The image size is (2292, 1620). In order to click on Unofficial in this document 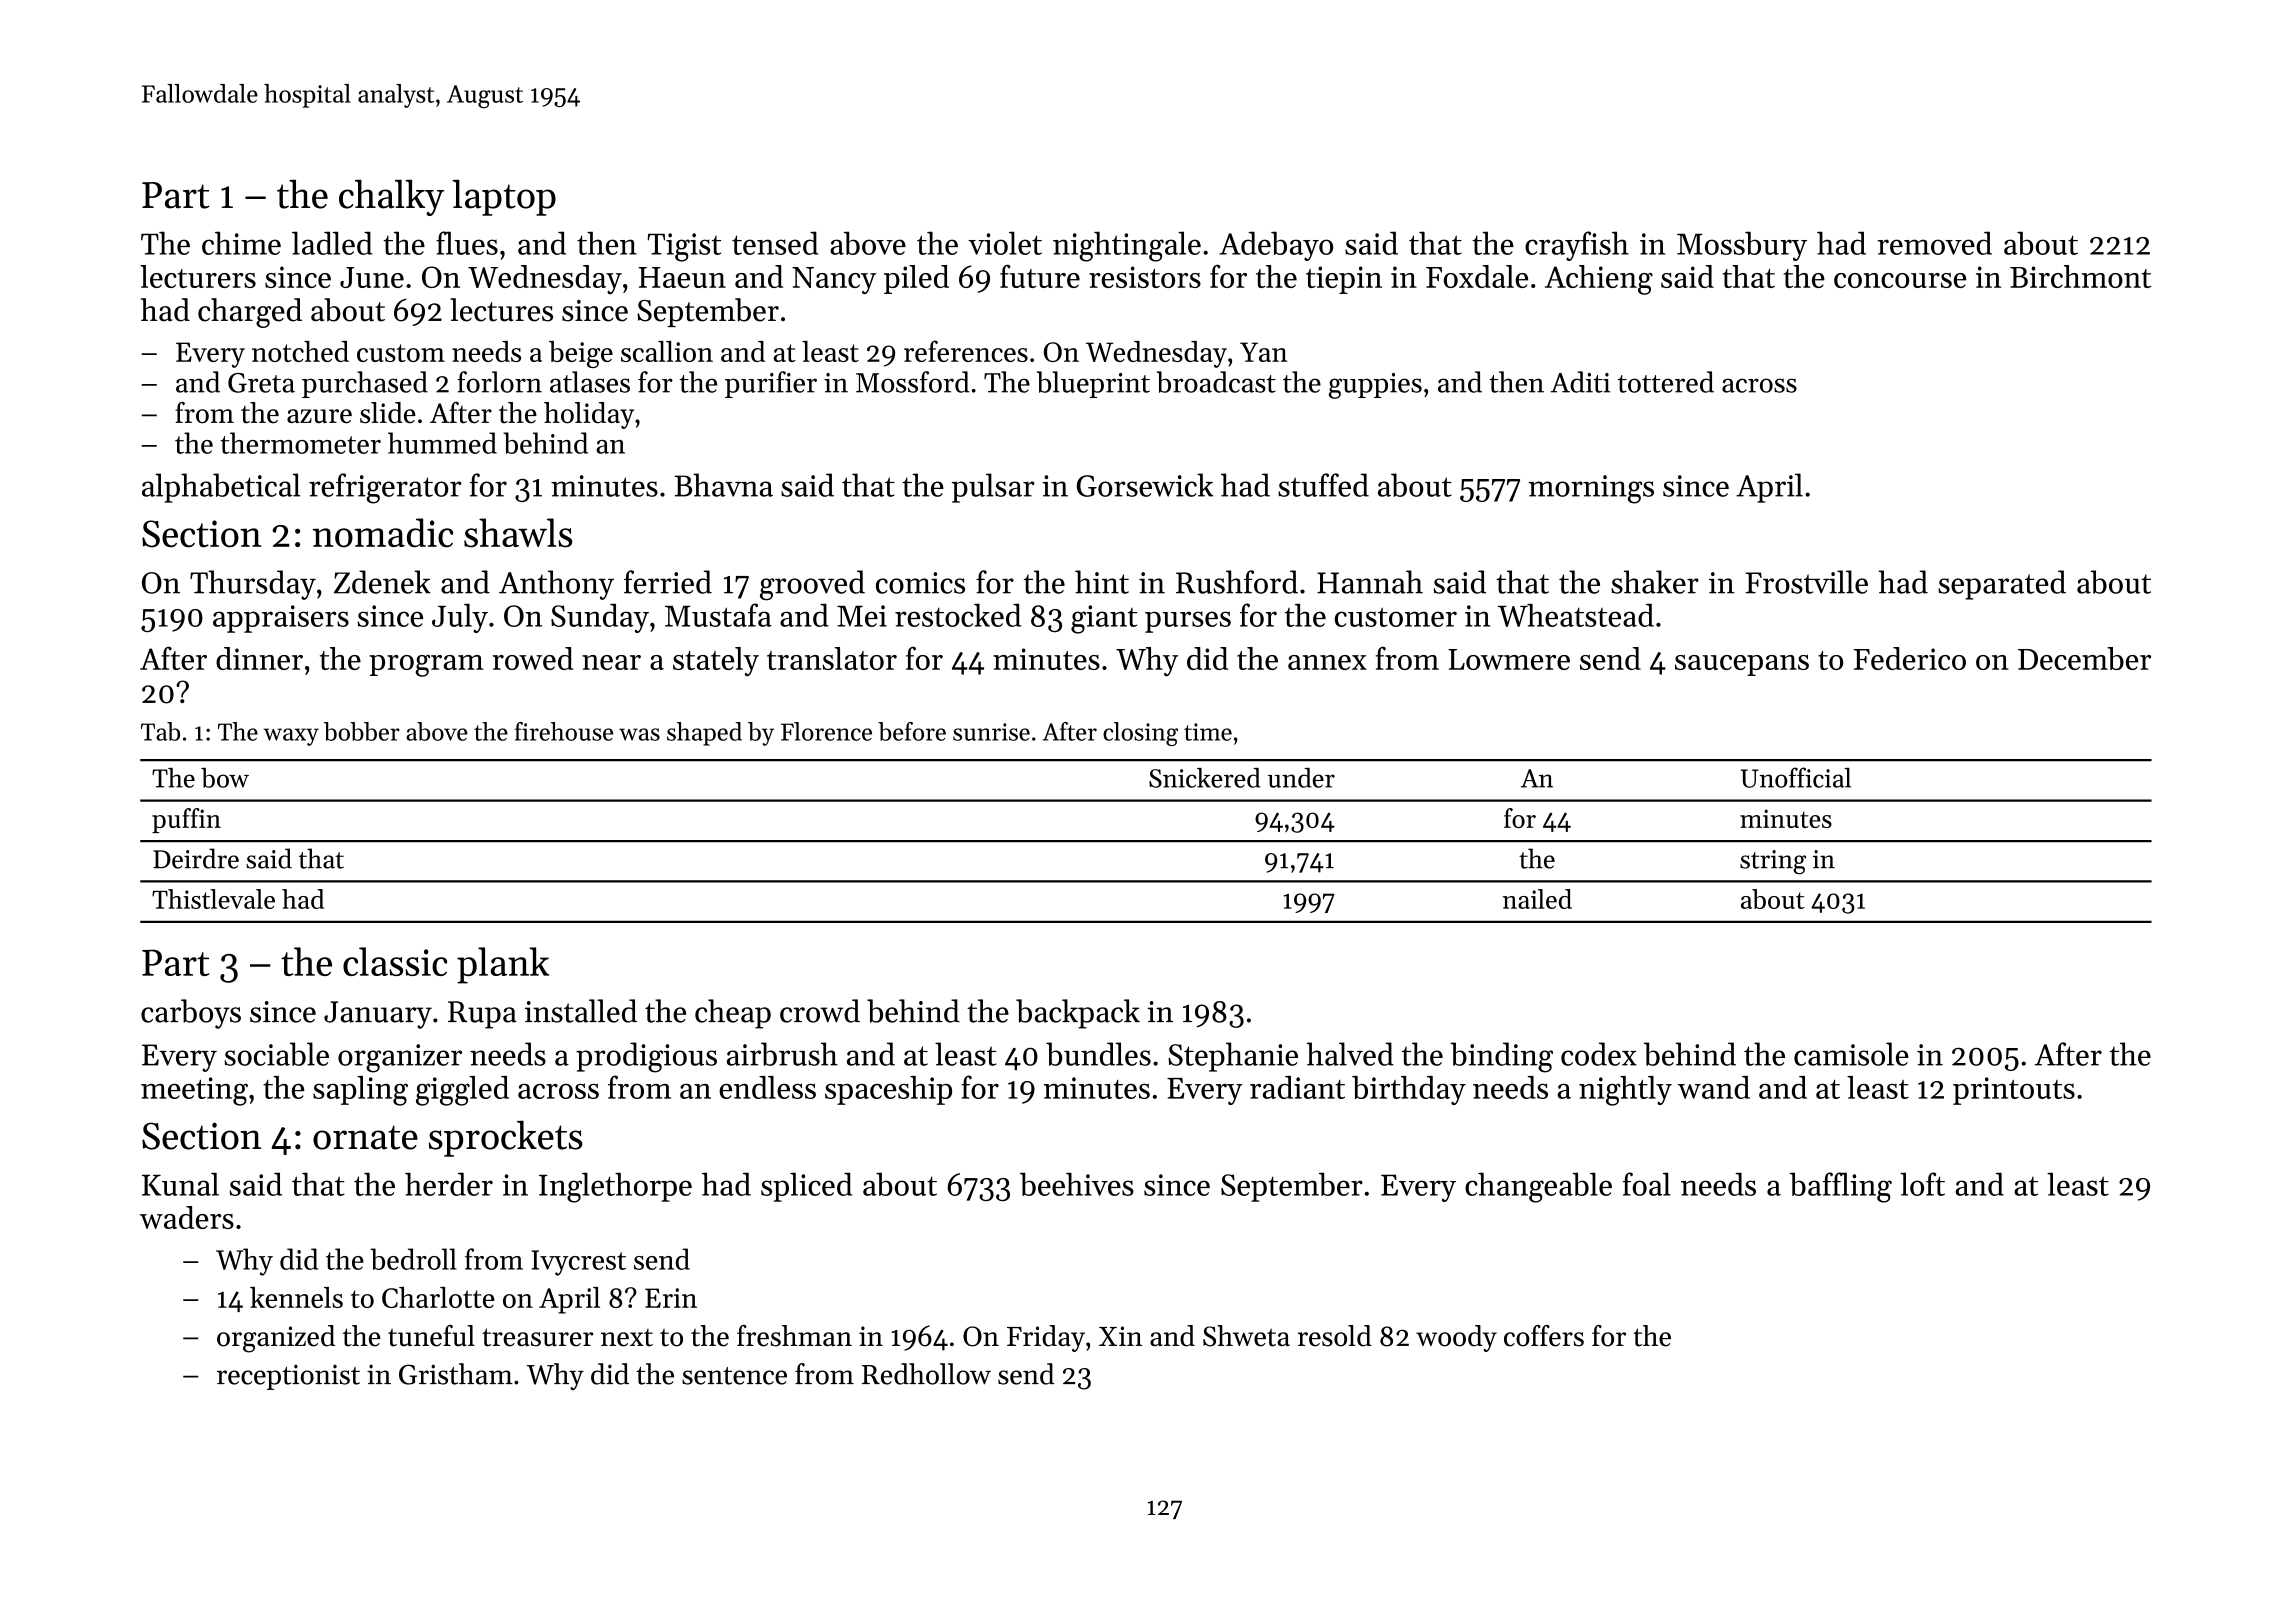, I will do `click(1796, 777)`.
